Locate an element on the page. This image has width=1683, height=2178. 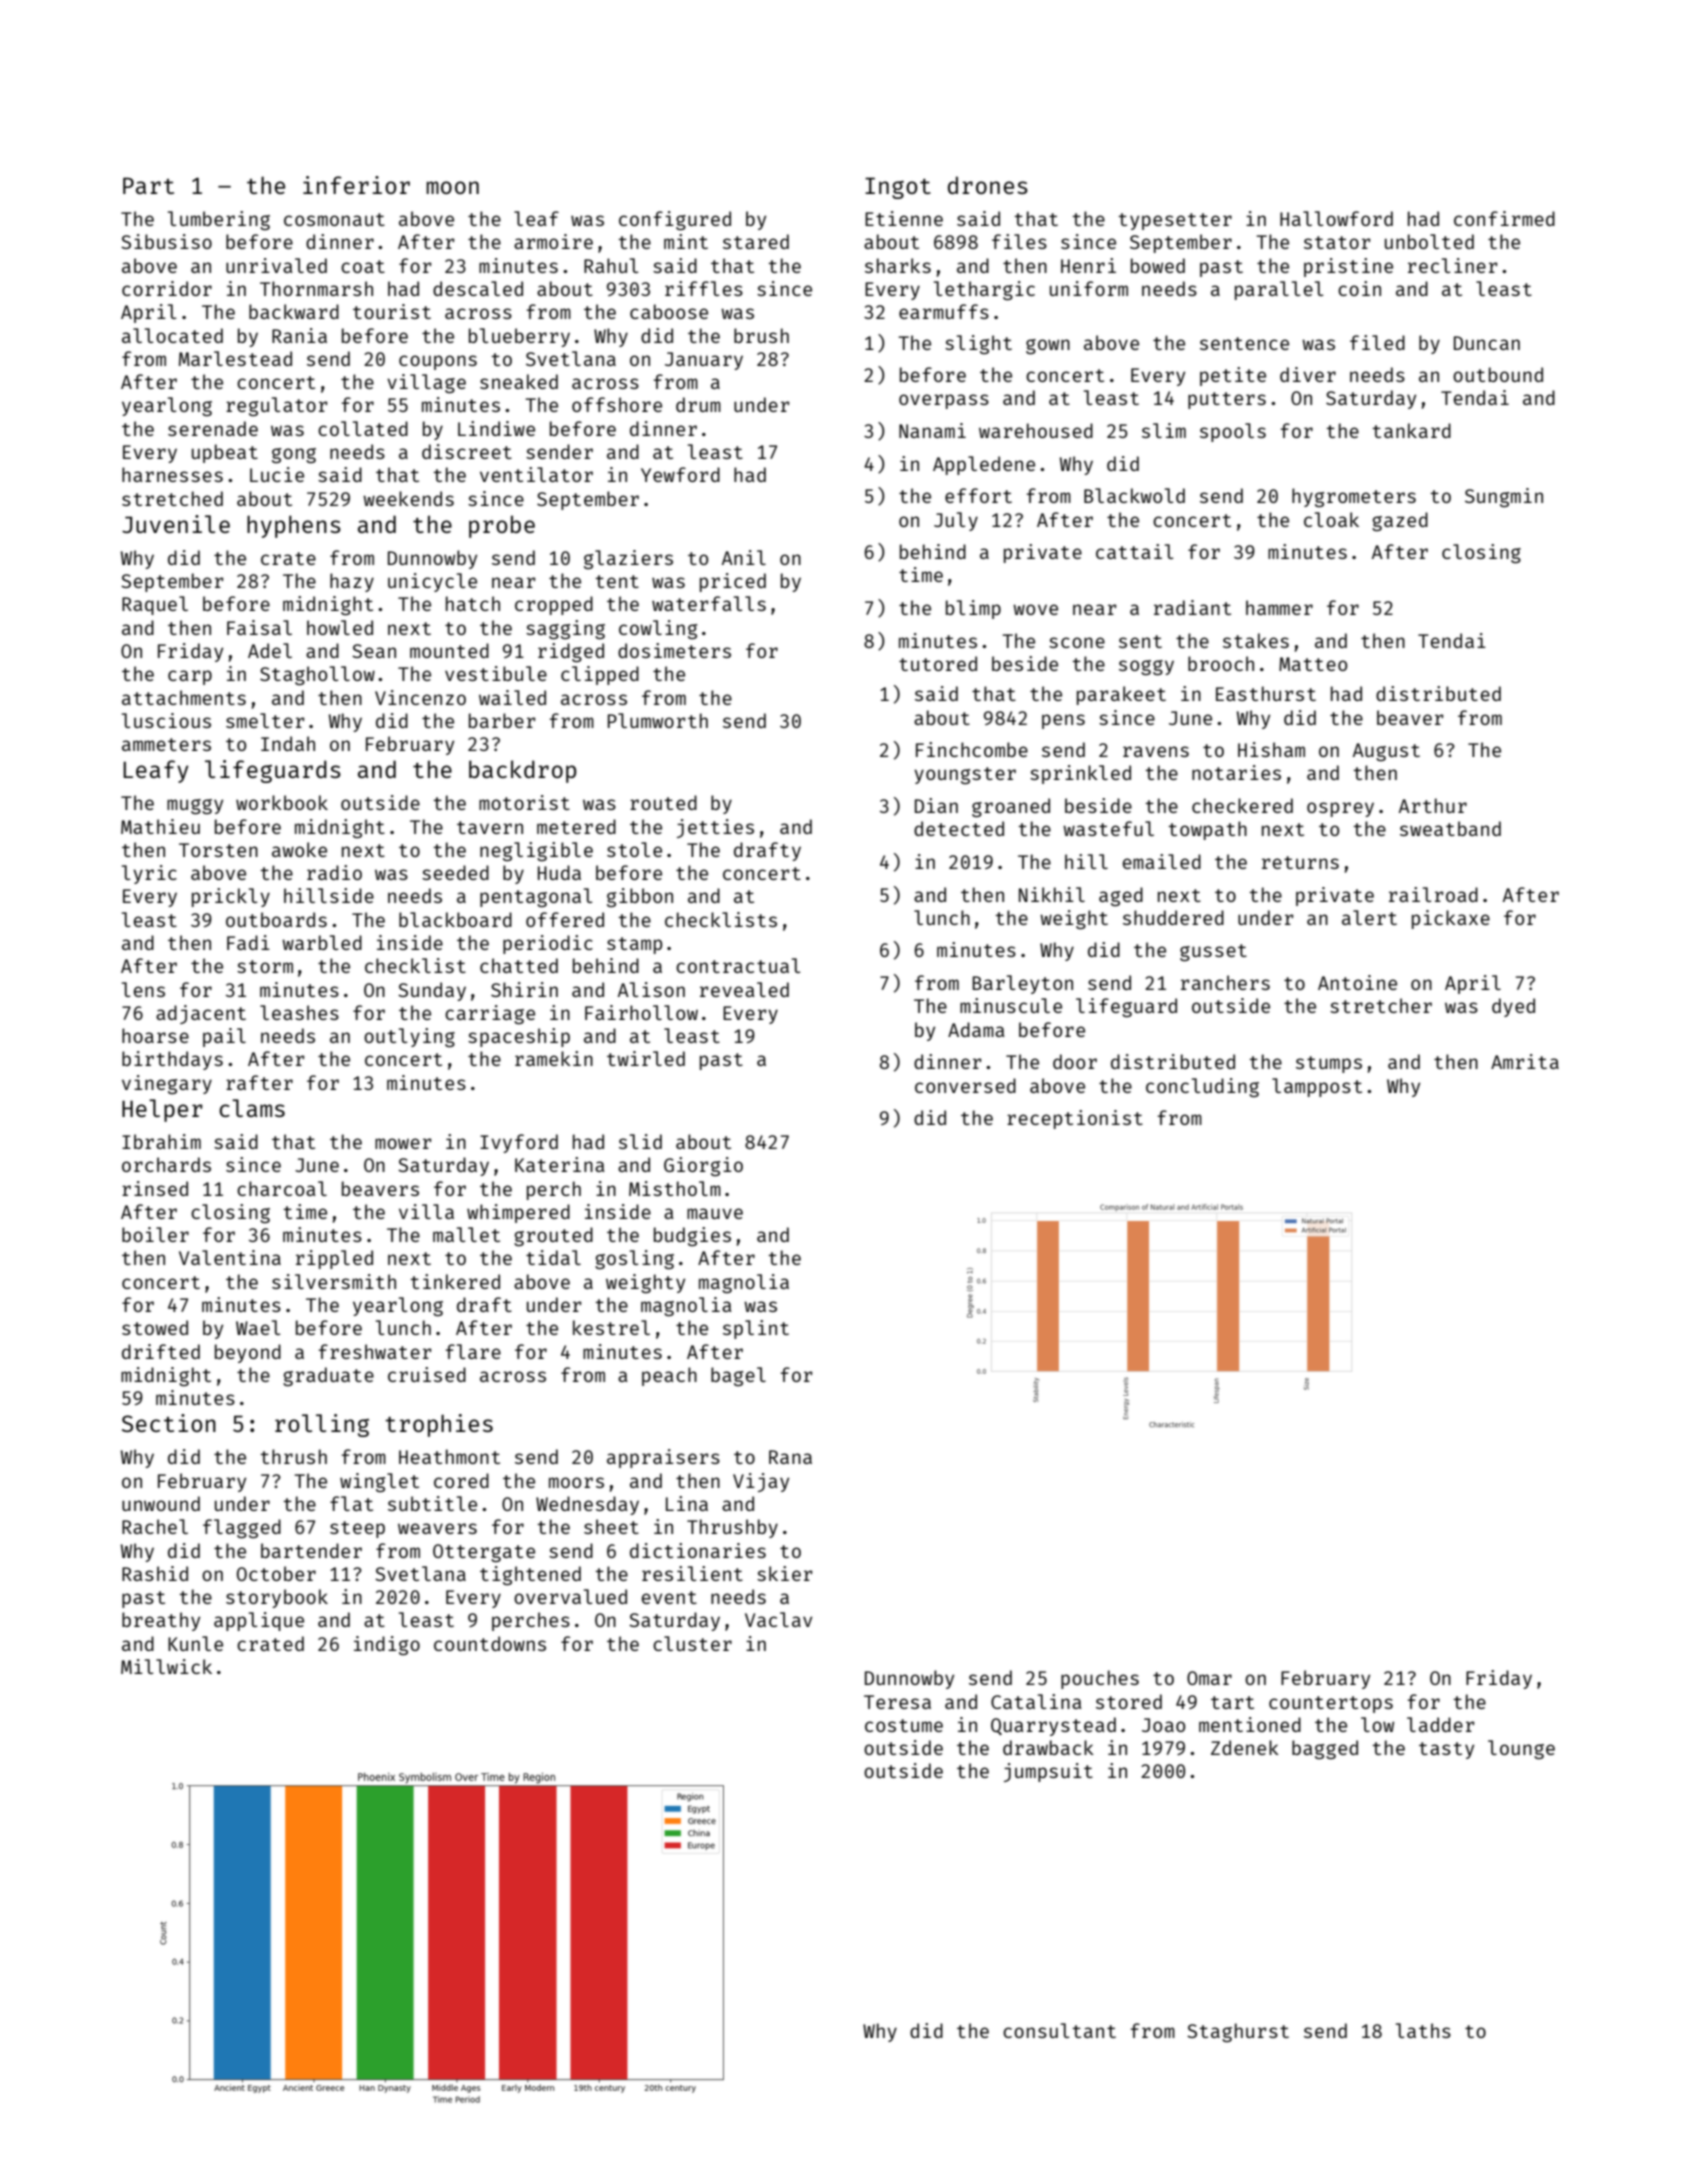
indigo is located at coordinates (387, 1645).
